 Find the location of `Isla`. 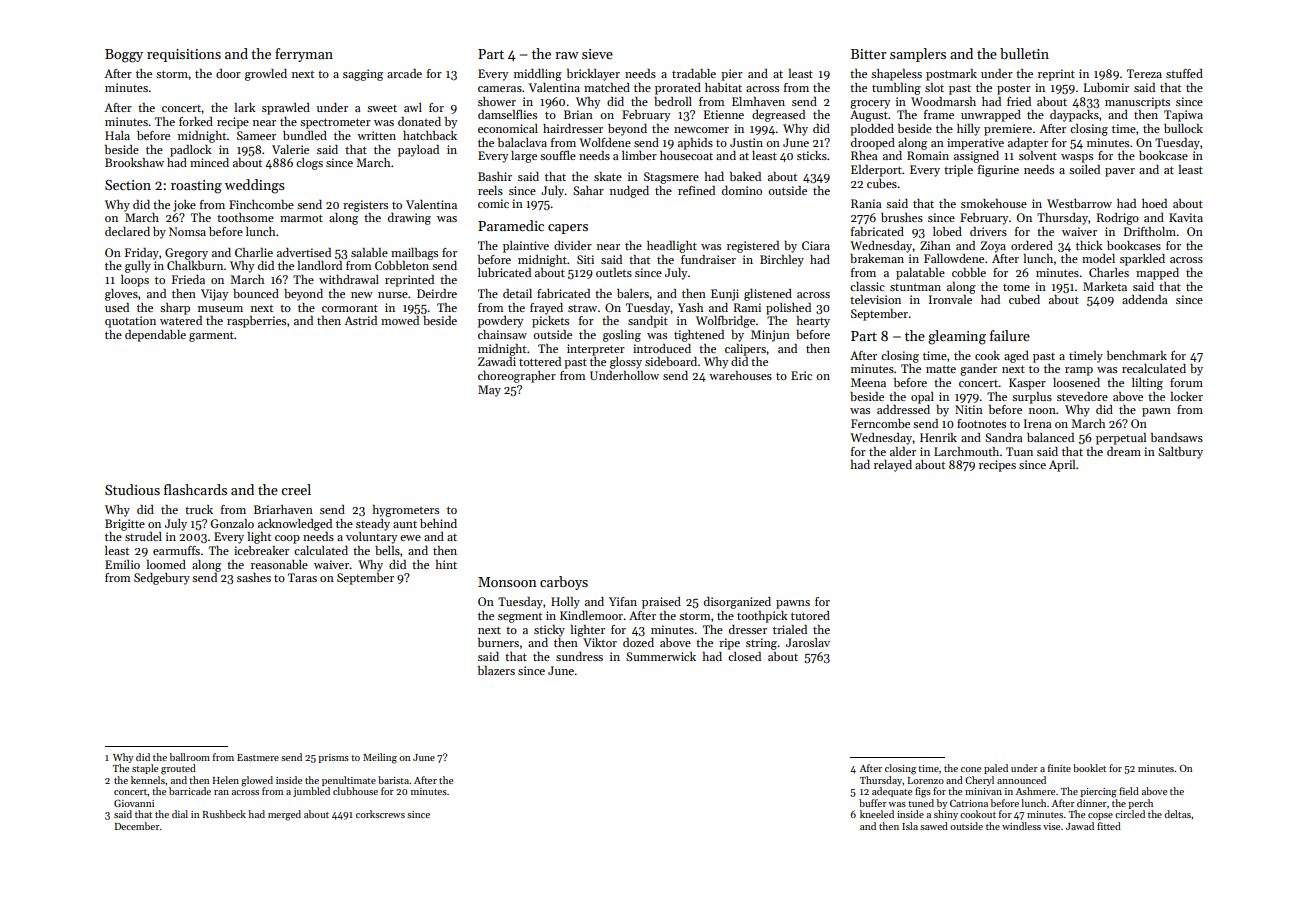

Isla is located at coordinates (910, 826).
